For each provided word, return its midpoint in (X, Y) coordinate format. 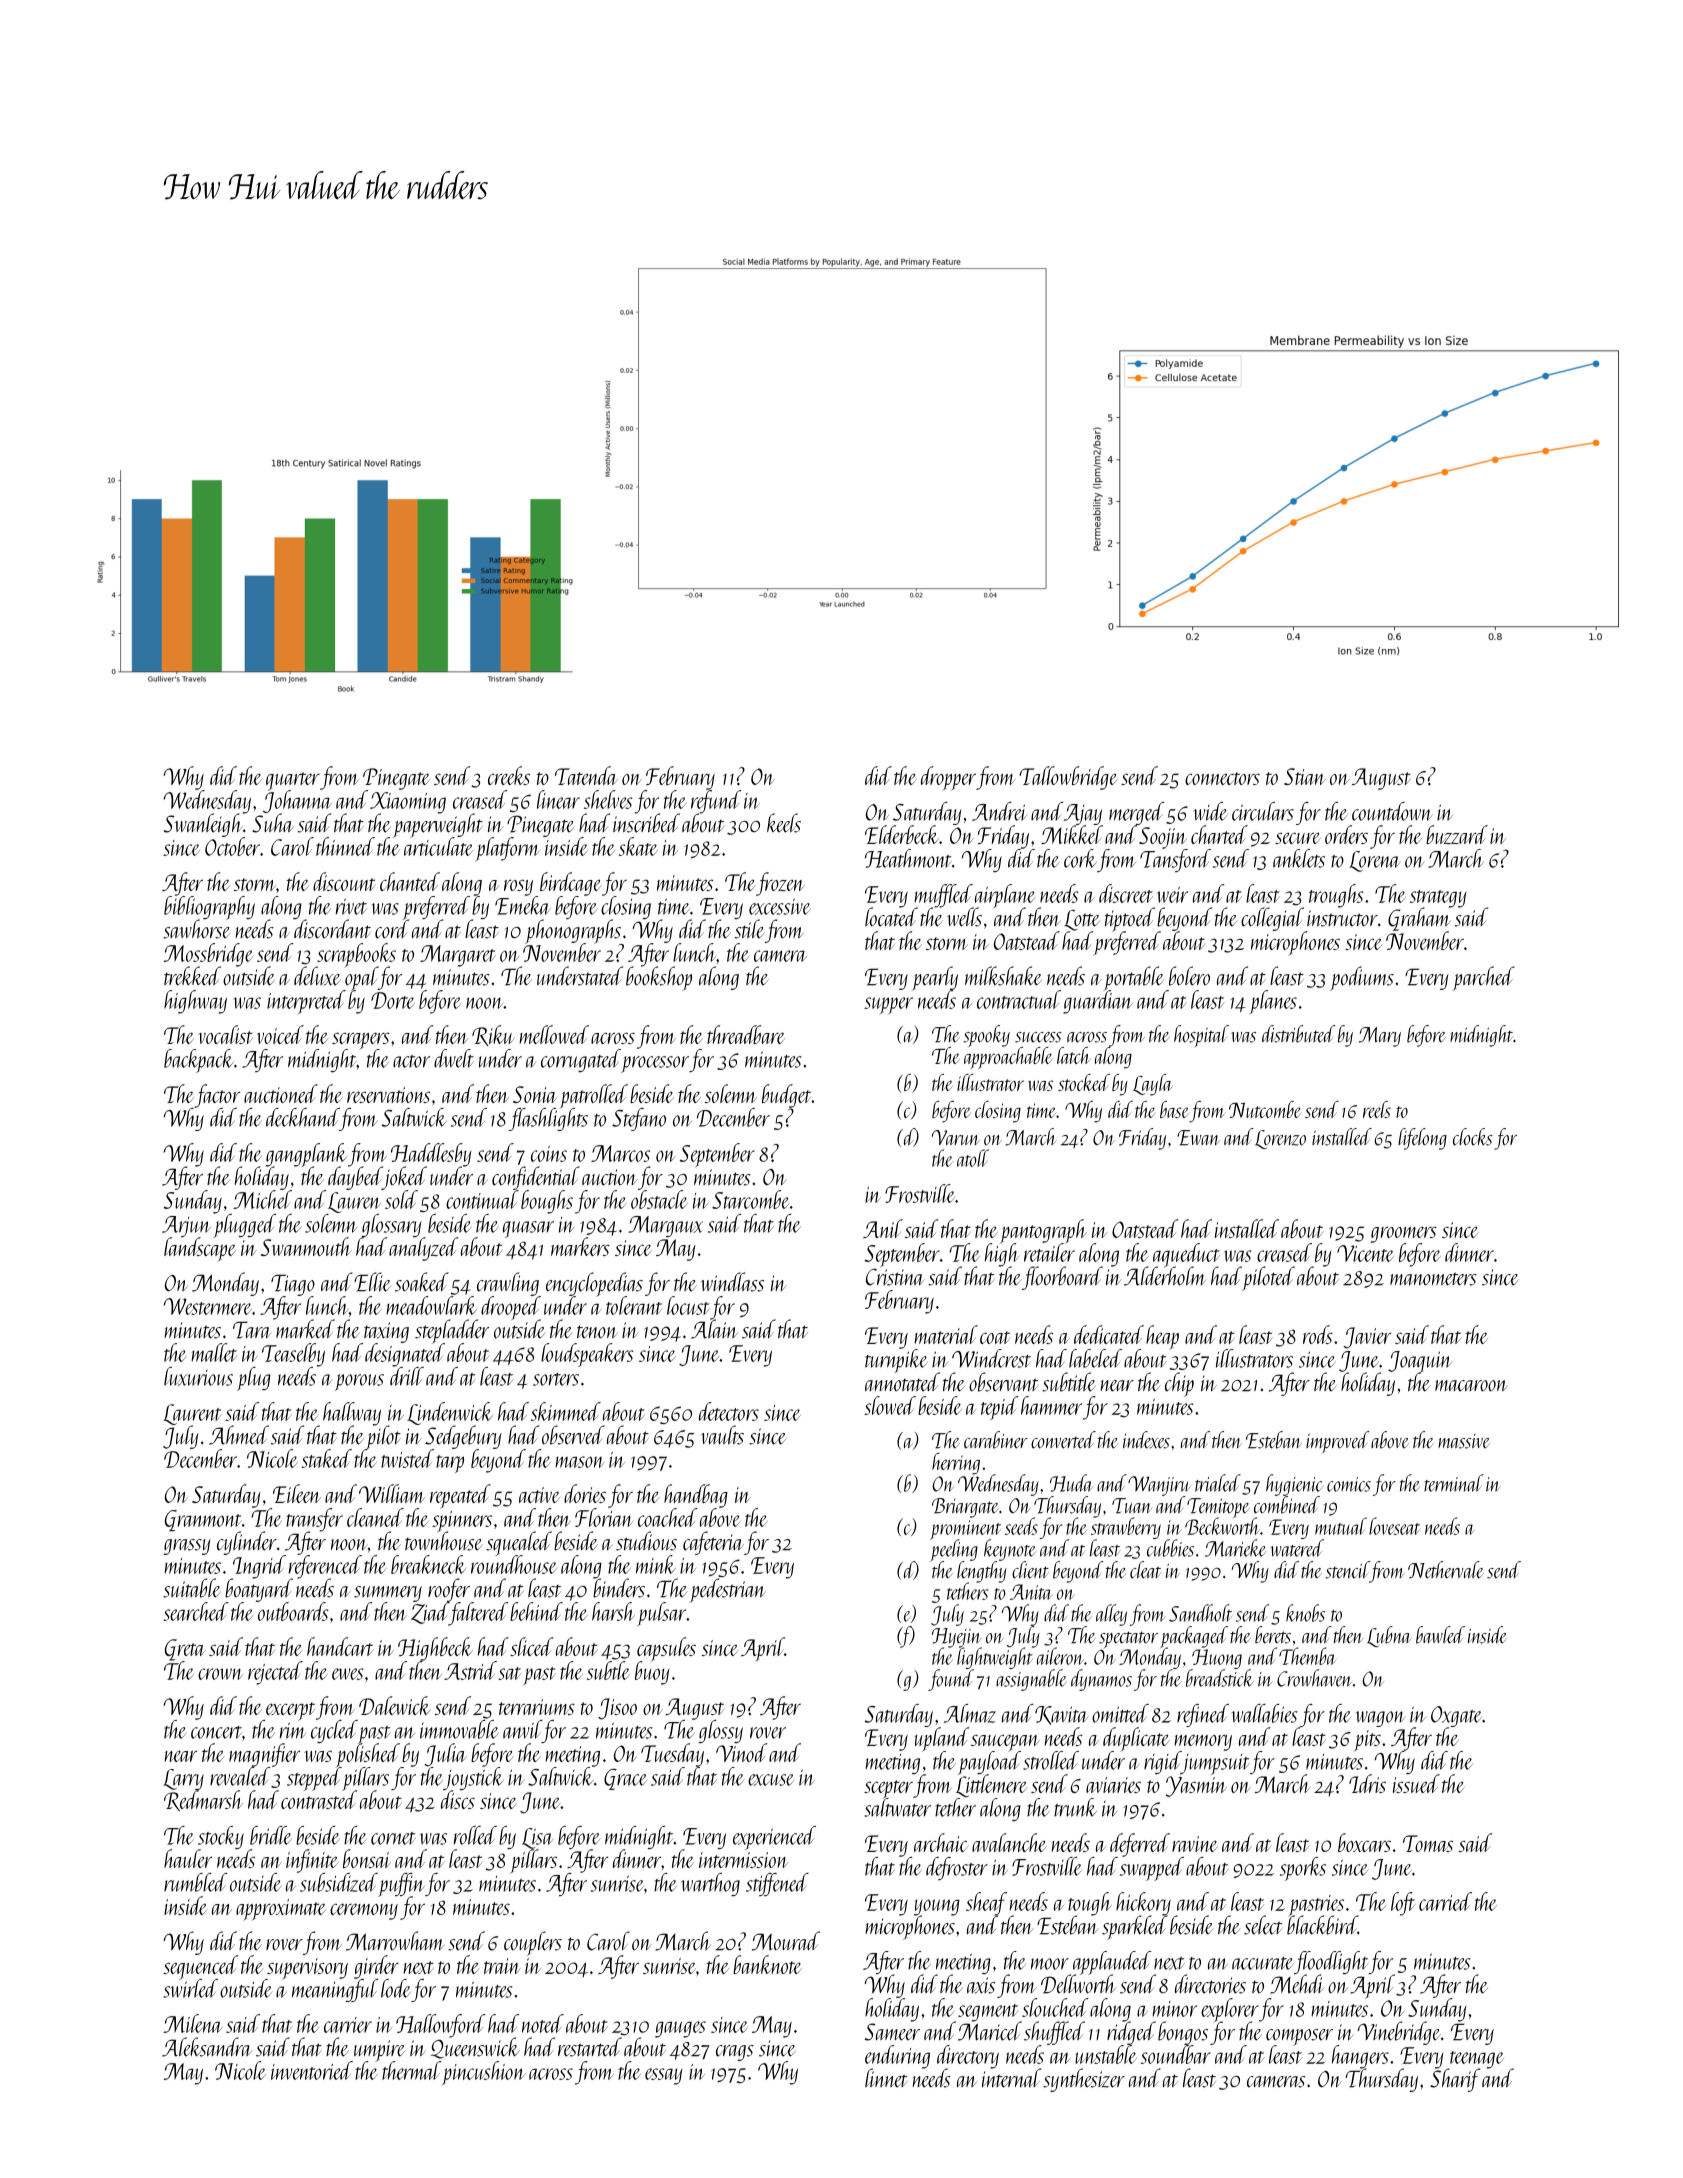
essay (663, 2076)
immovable (459, 1729)
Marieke (1235, 1548)
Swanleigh (203, 825)
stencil (1347, 1570)
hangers (1360, 2057)
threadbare (746, 1034)
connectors (1222, 778)
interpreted (306, 1002)
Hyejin (957, 1638)
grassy (187, 1547)
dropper (948, 778)
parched (1483, 978)
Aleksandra (207, 2047)
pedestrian (727, 1590)
